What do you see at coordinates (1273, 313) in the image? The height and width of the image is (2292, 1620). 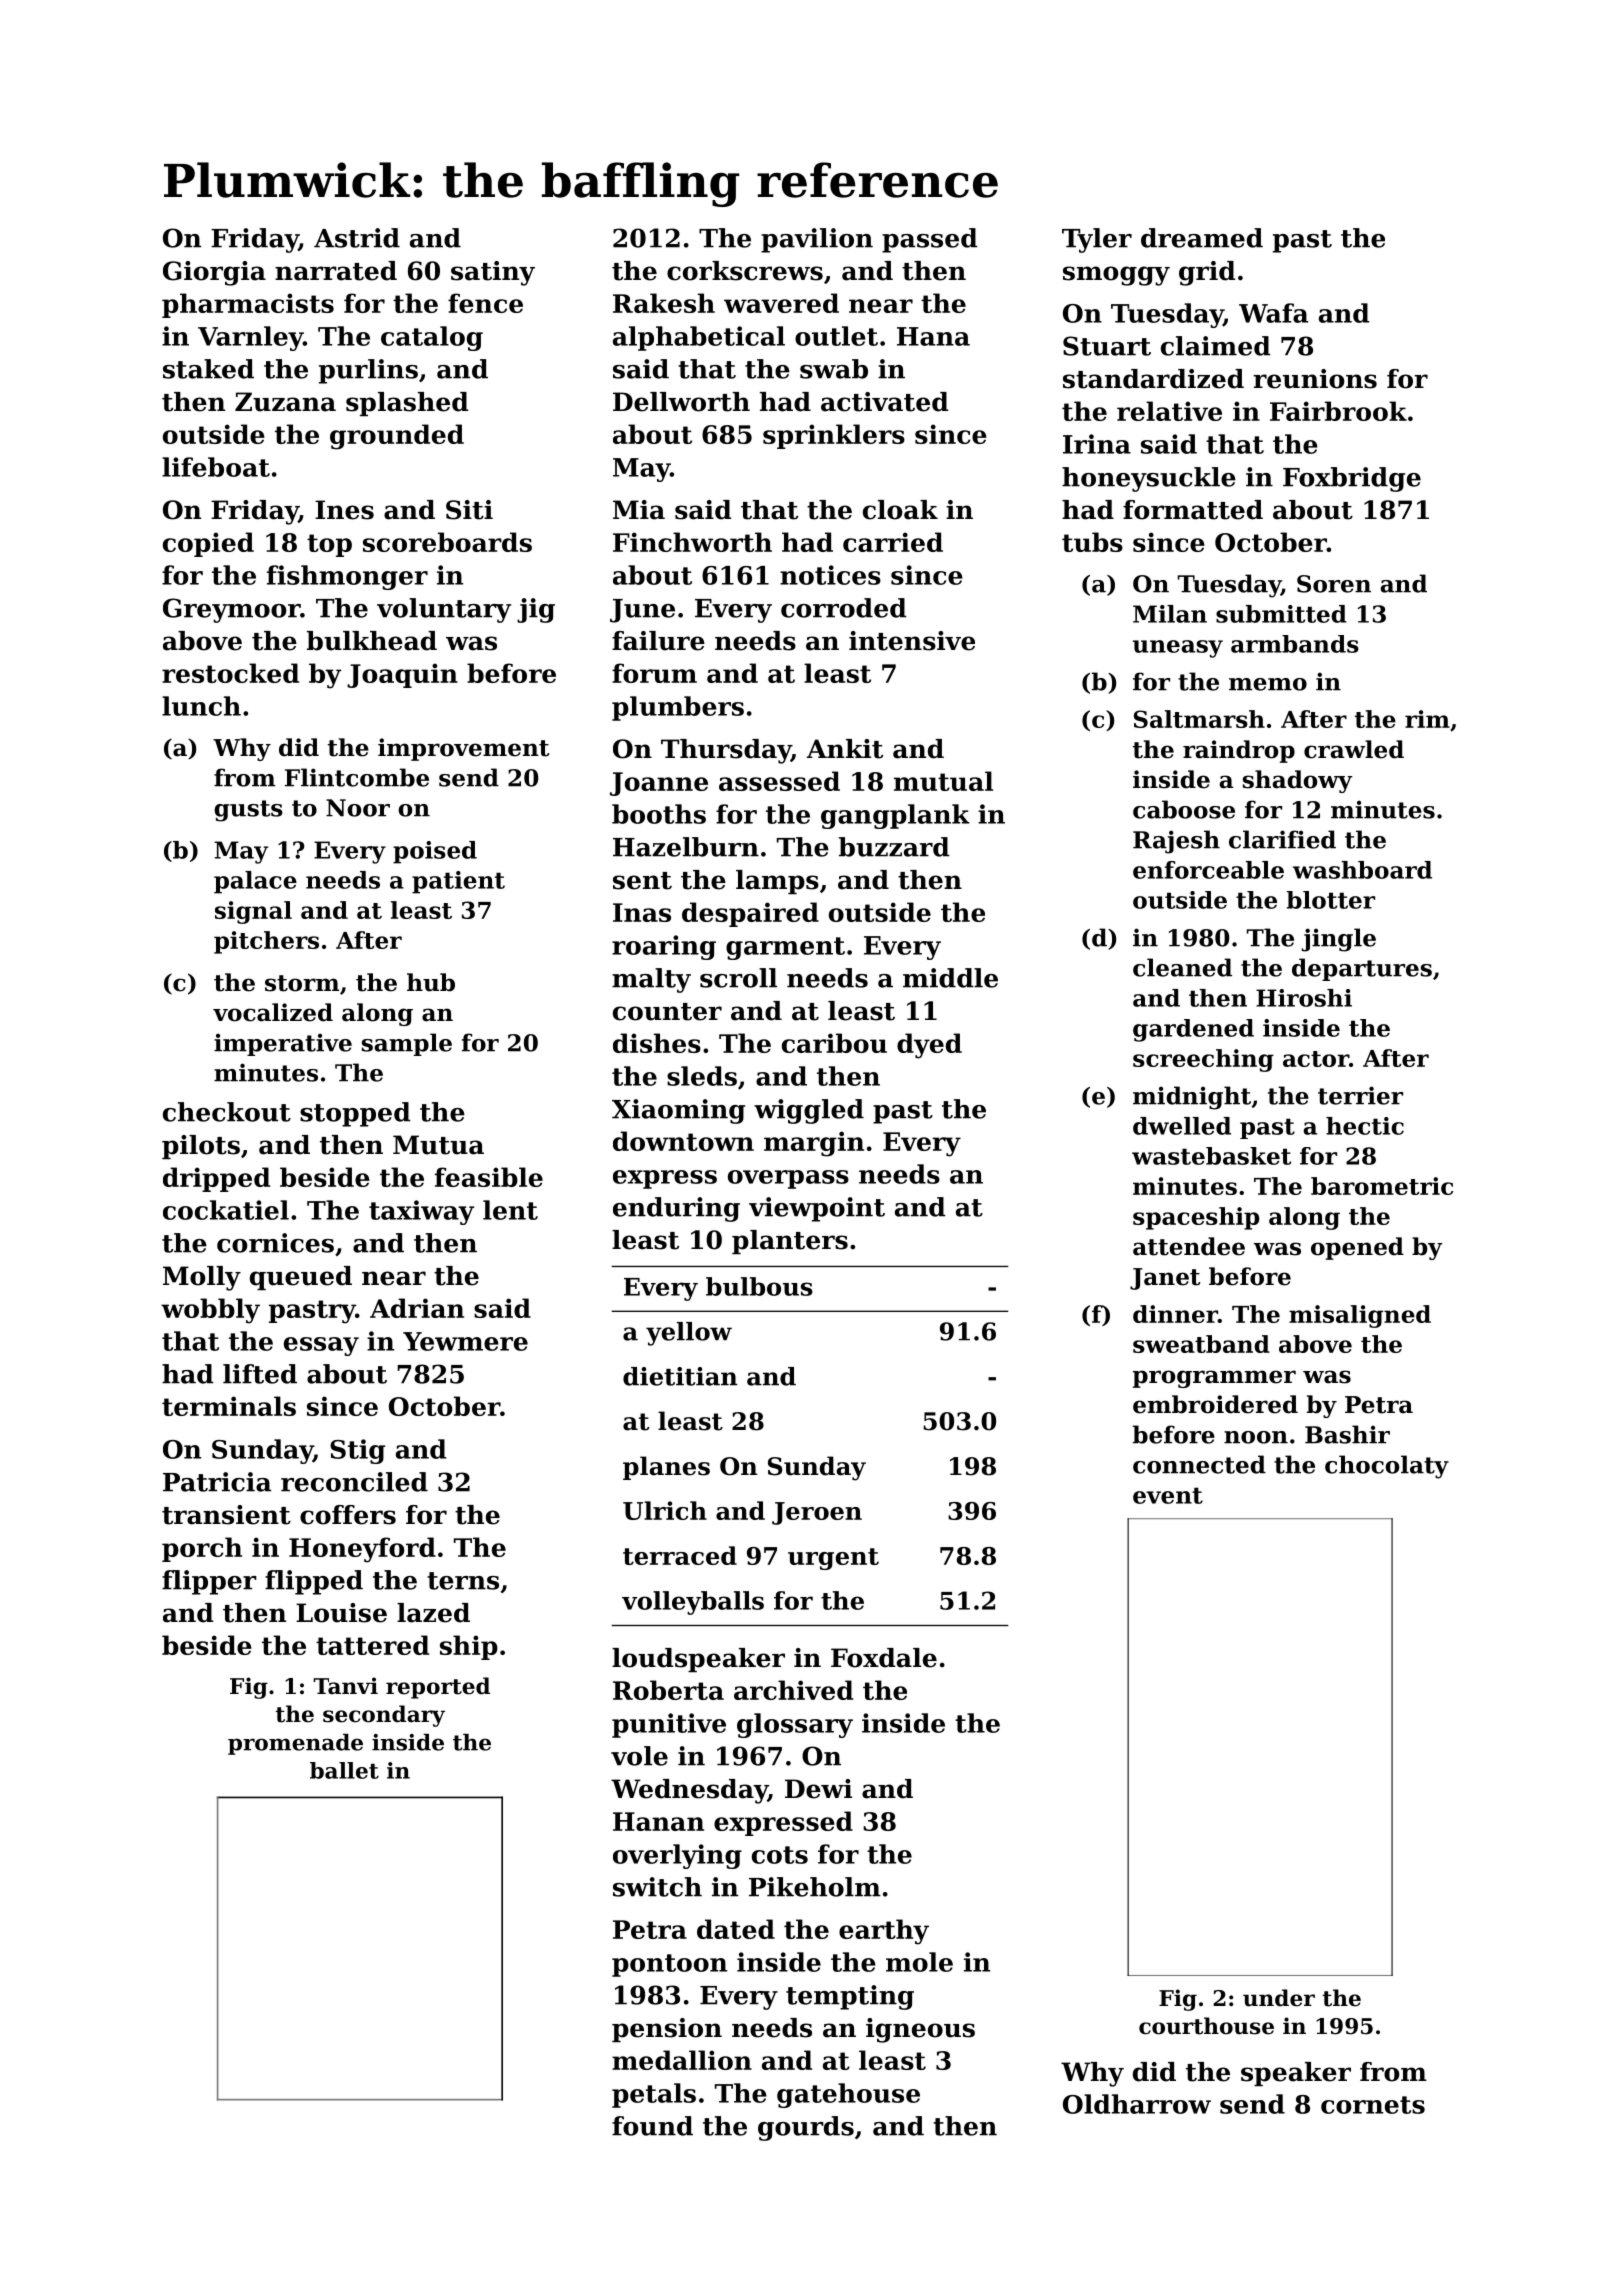 I see `Wafa` at bounding box center [1273, 313].
